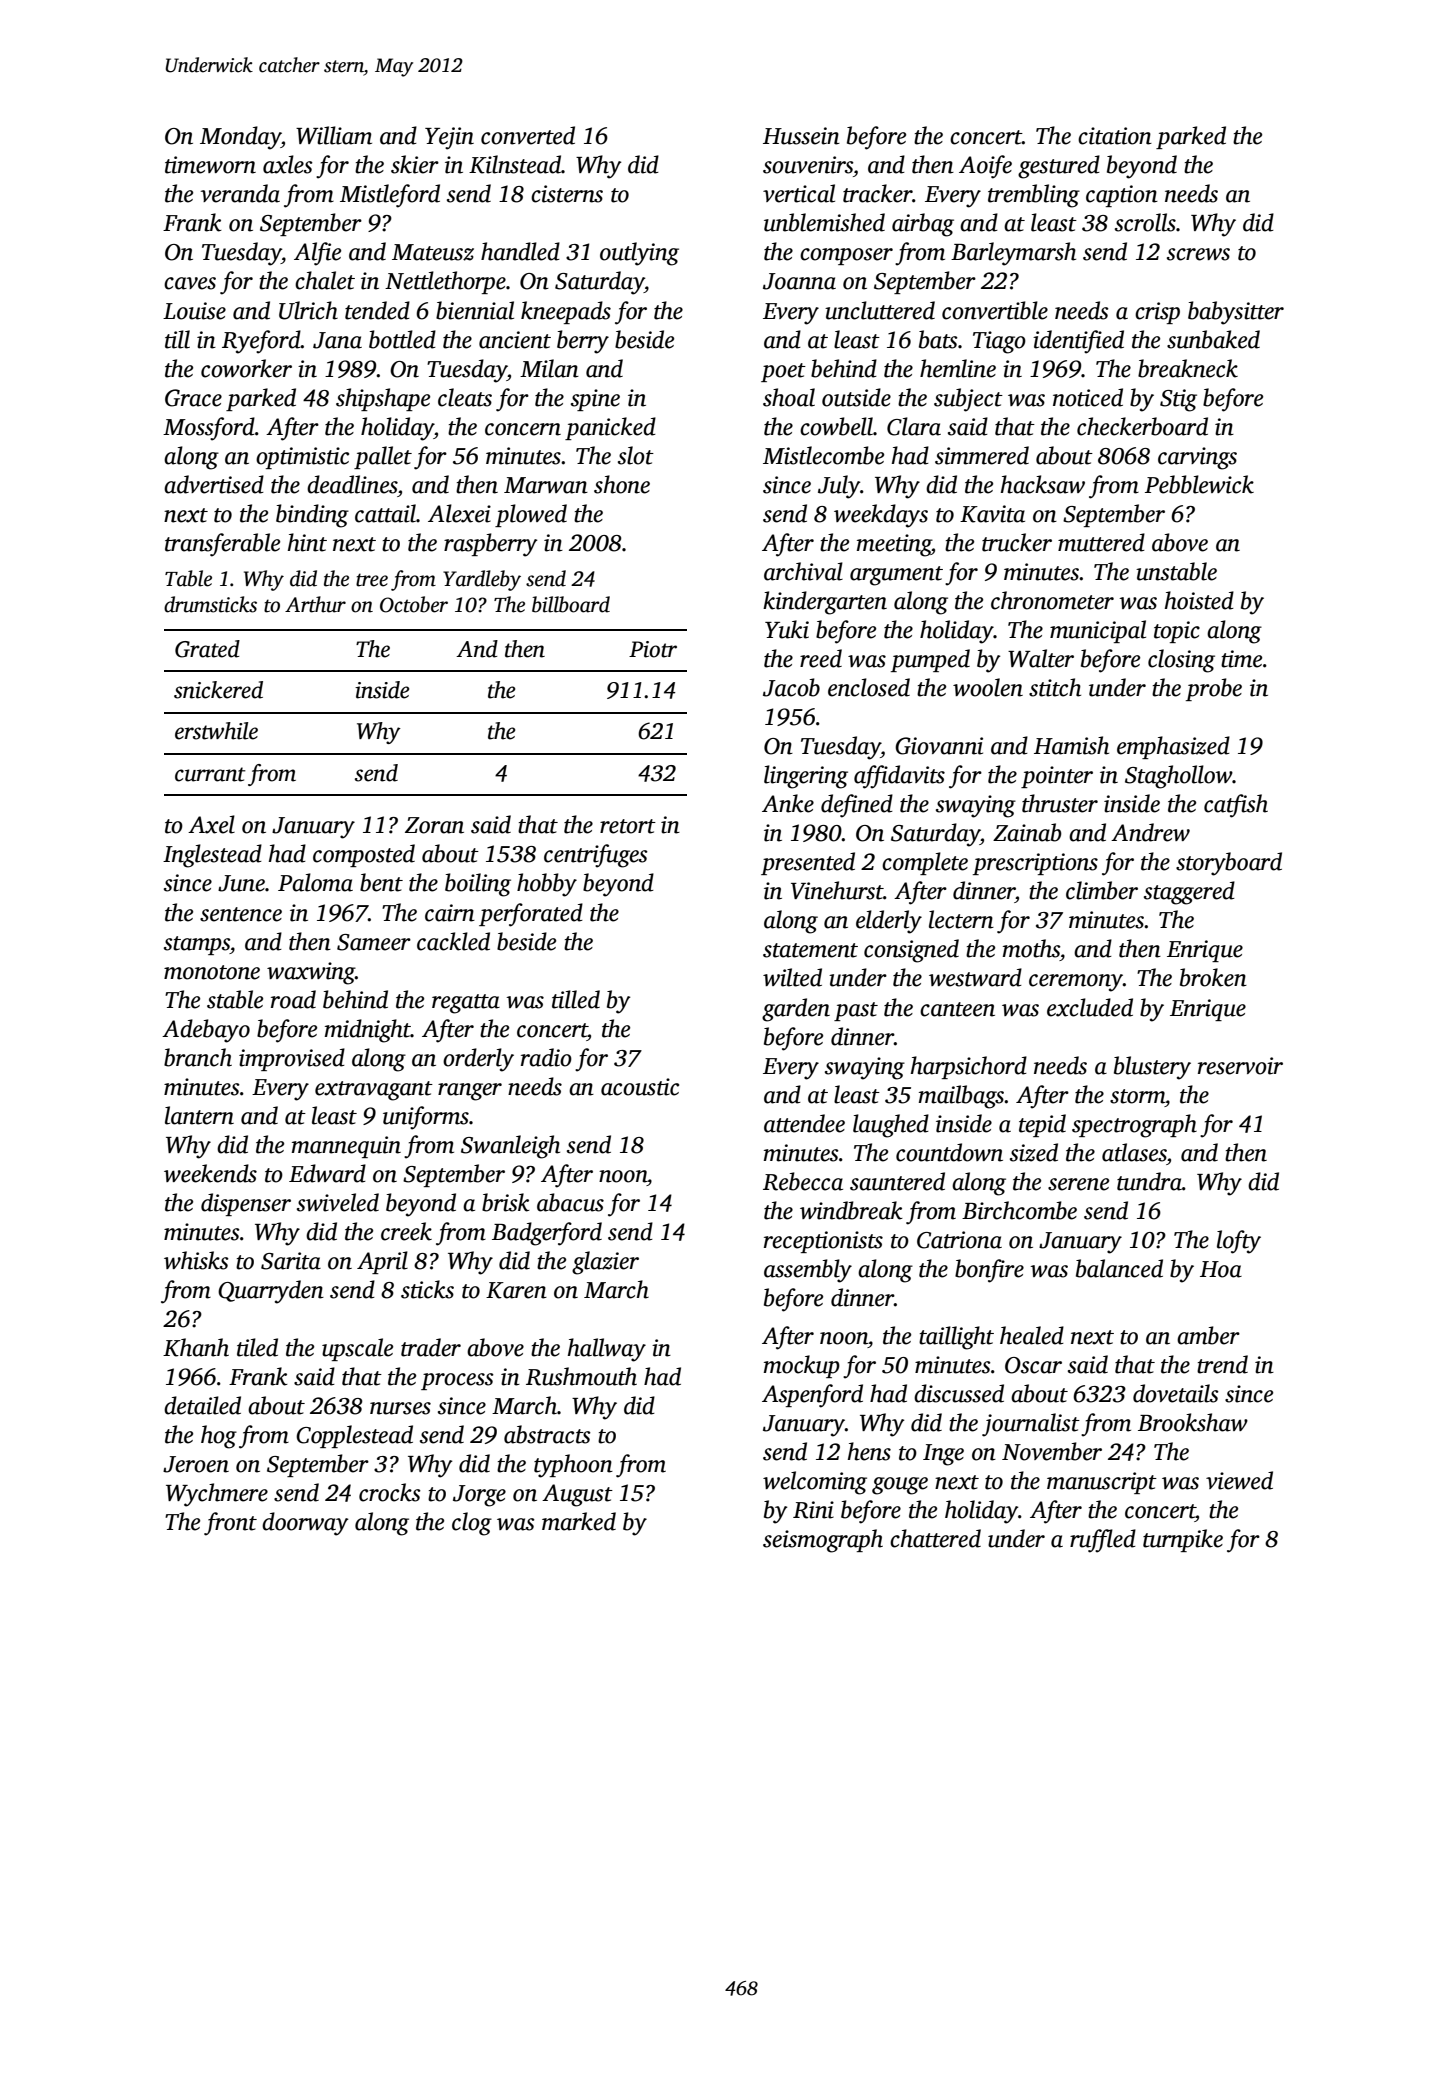  Describe the element at coordinates (549, 368) in the image. I see `Milan` at that location.
